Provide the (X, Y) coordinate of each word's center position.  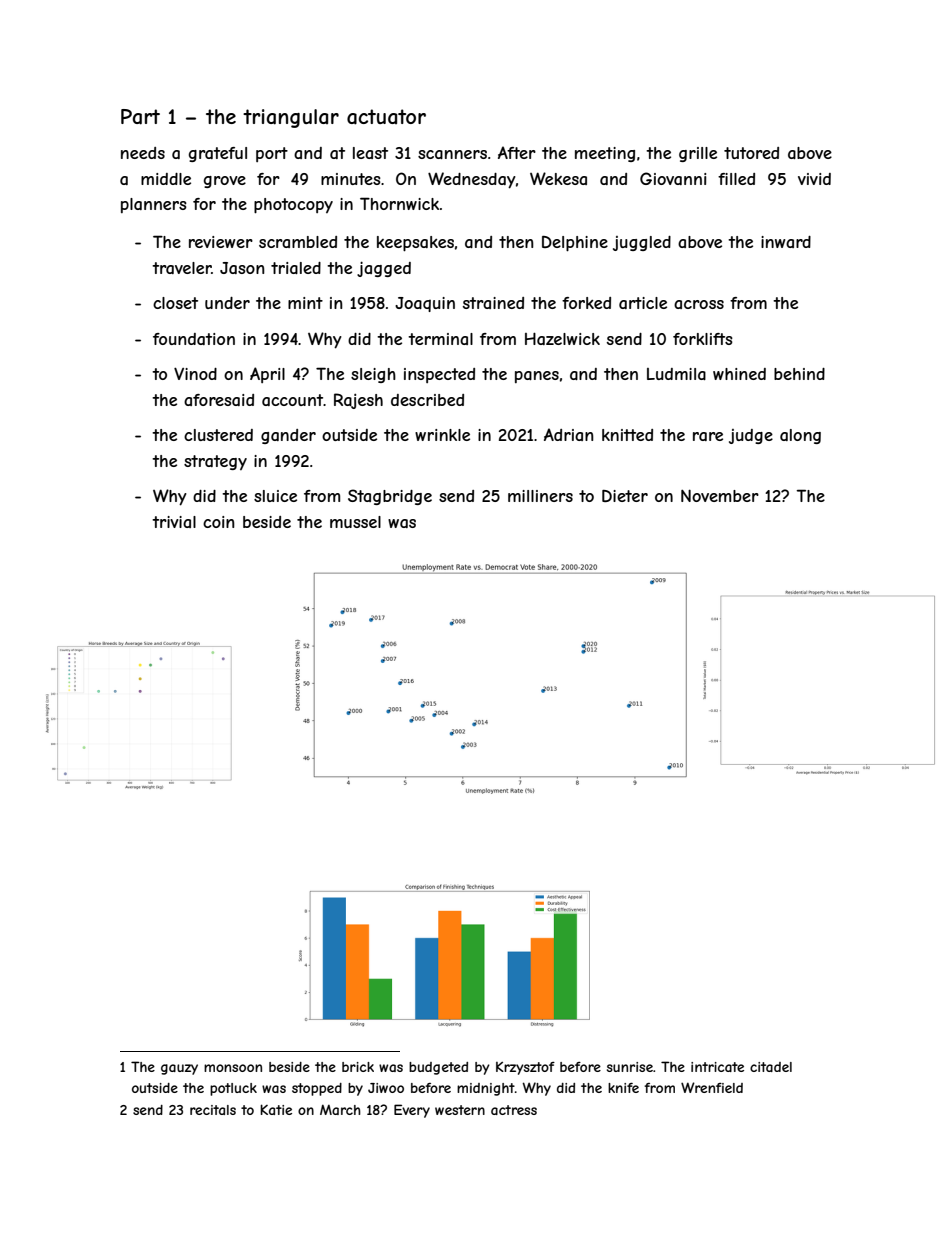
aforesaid (219, 400)
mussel (355, 522)
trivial (174, 522)
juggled (642, 243)
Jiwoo (386, 1088)
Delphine (575, 244)
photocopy (293, 206)
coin (219, 522)
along (800, 436)
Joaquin (425, 304)
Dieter (625, 496)
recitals (213, 1110)
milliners (540, 496)
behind (799, 374)
